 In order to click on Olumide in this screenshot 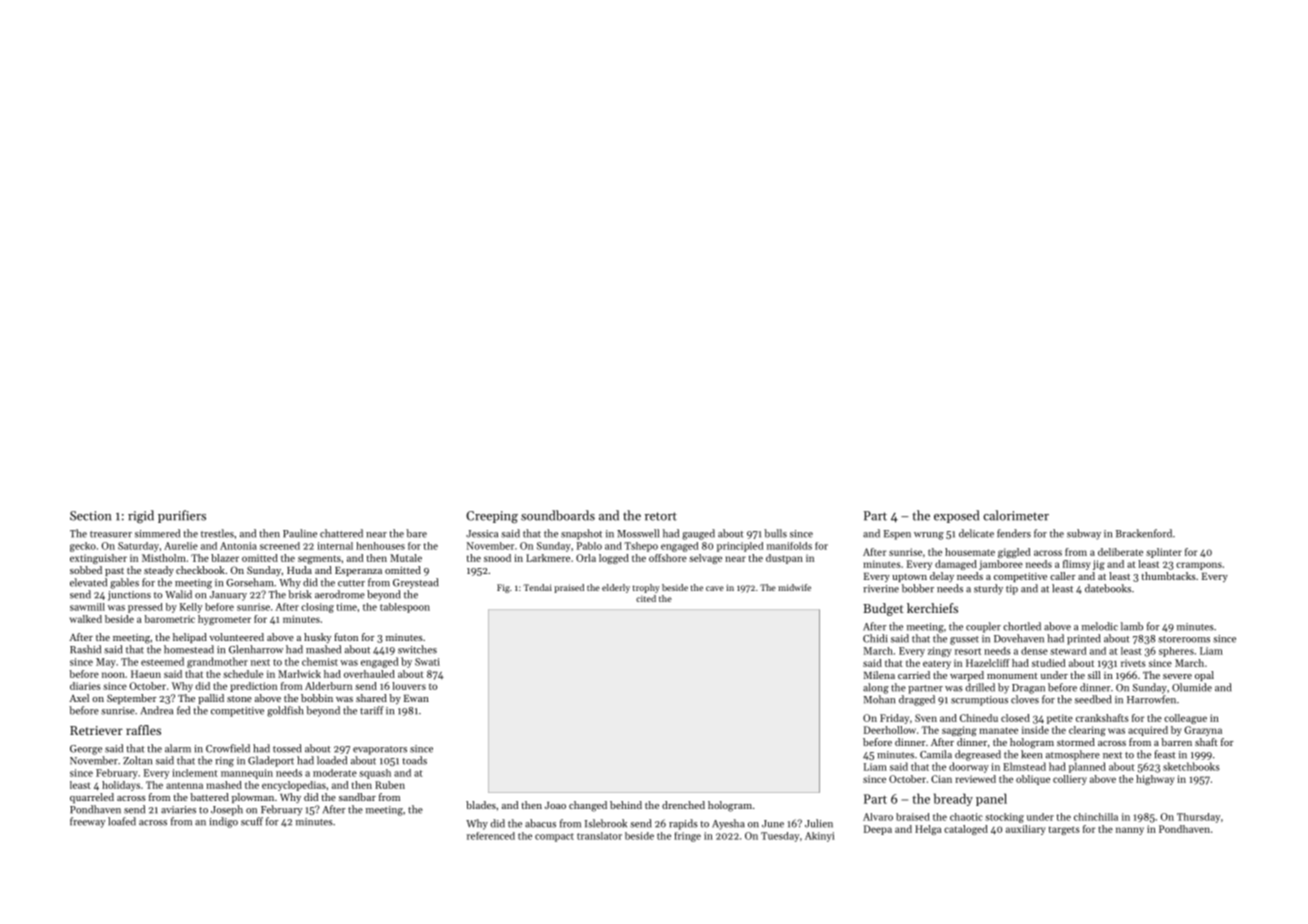, I will do `click(1192, 687)`.
